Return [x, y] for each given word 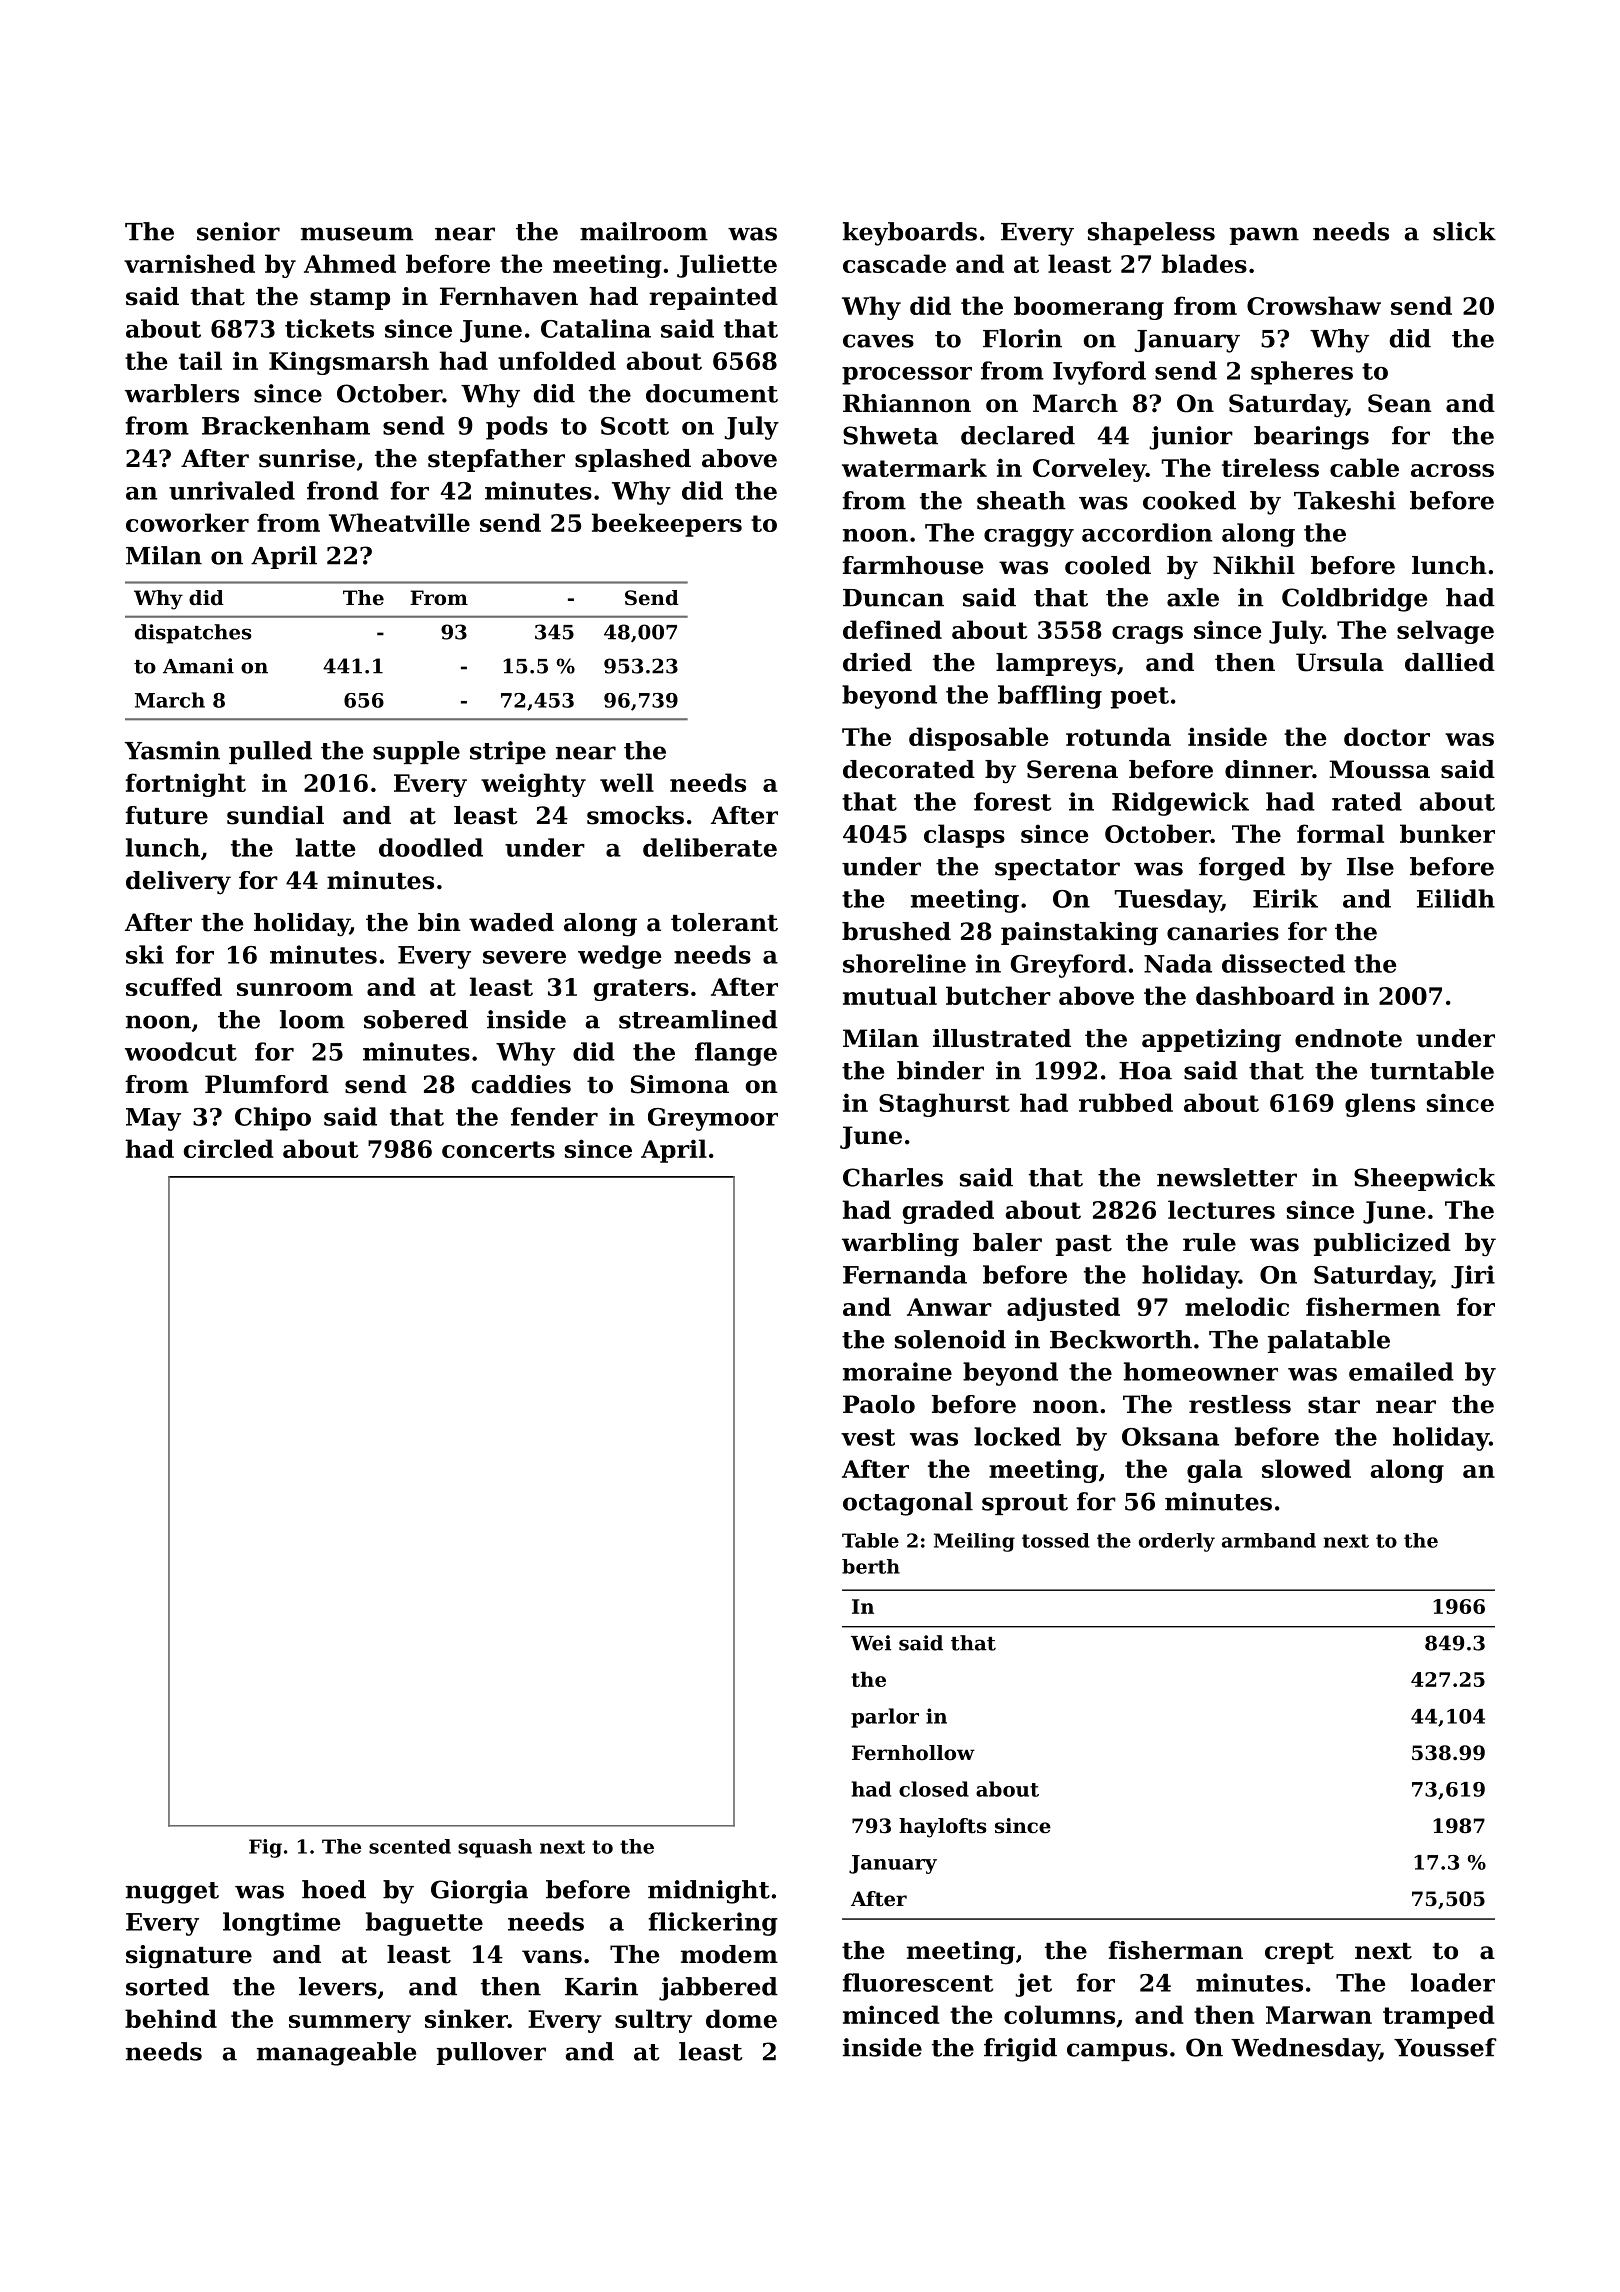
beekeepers [667, 525]
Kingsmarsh [349, 363]
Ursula [1340, 662]
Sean [1400, 403]
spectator [1057, 869]
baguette [424, 1924]
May [153, 1119]
